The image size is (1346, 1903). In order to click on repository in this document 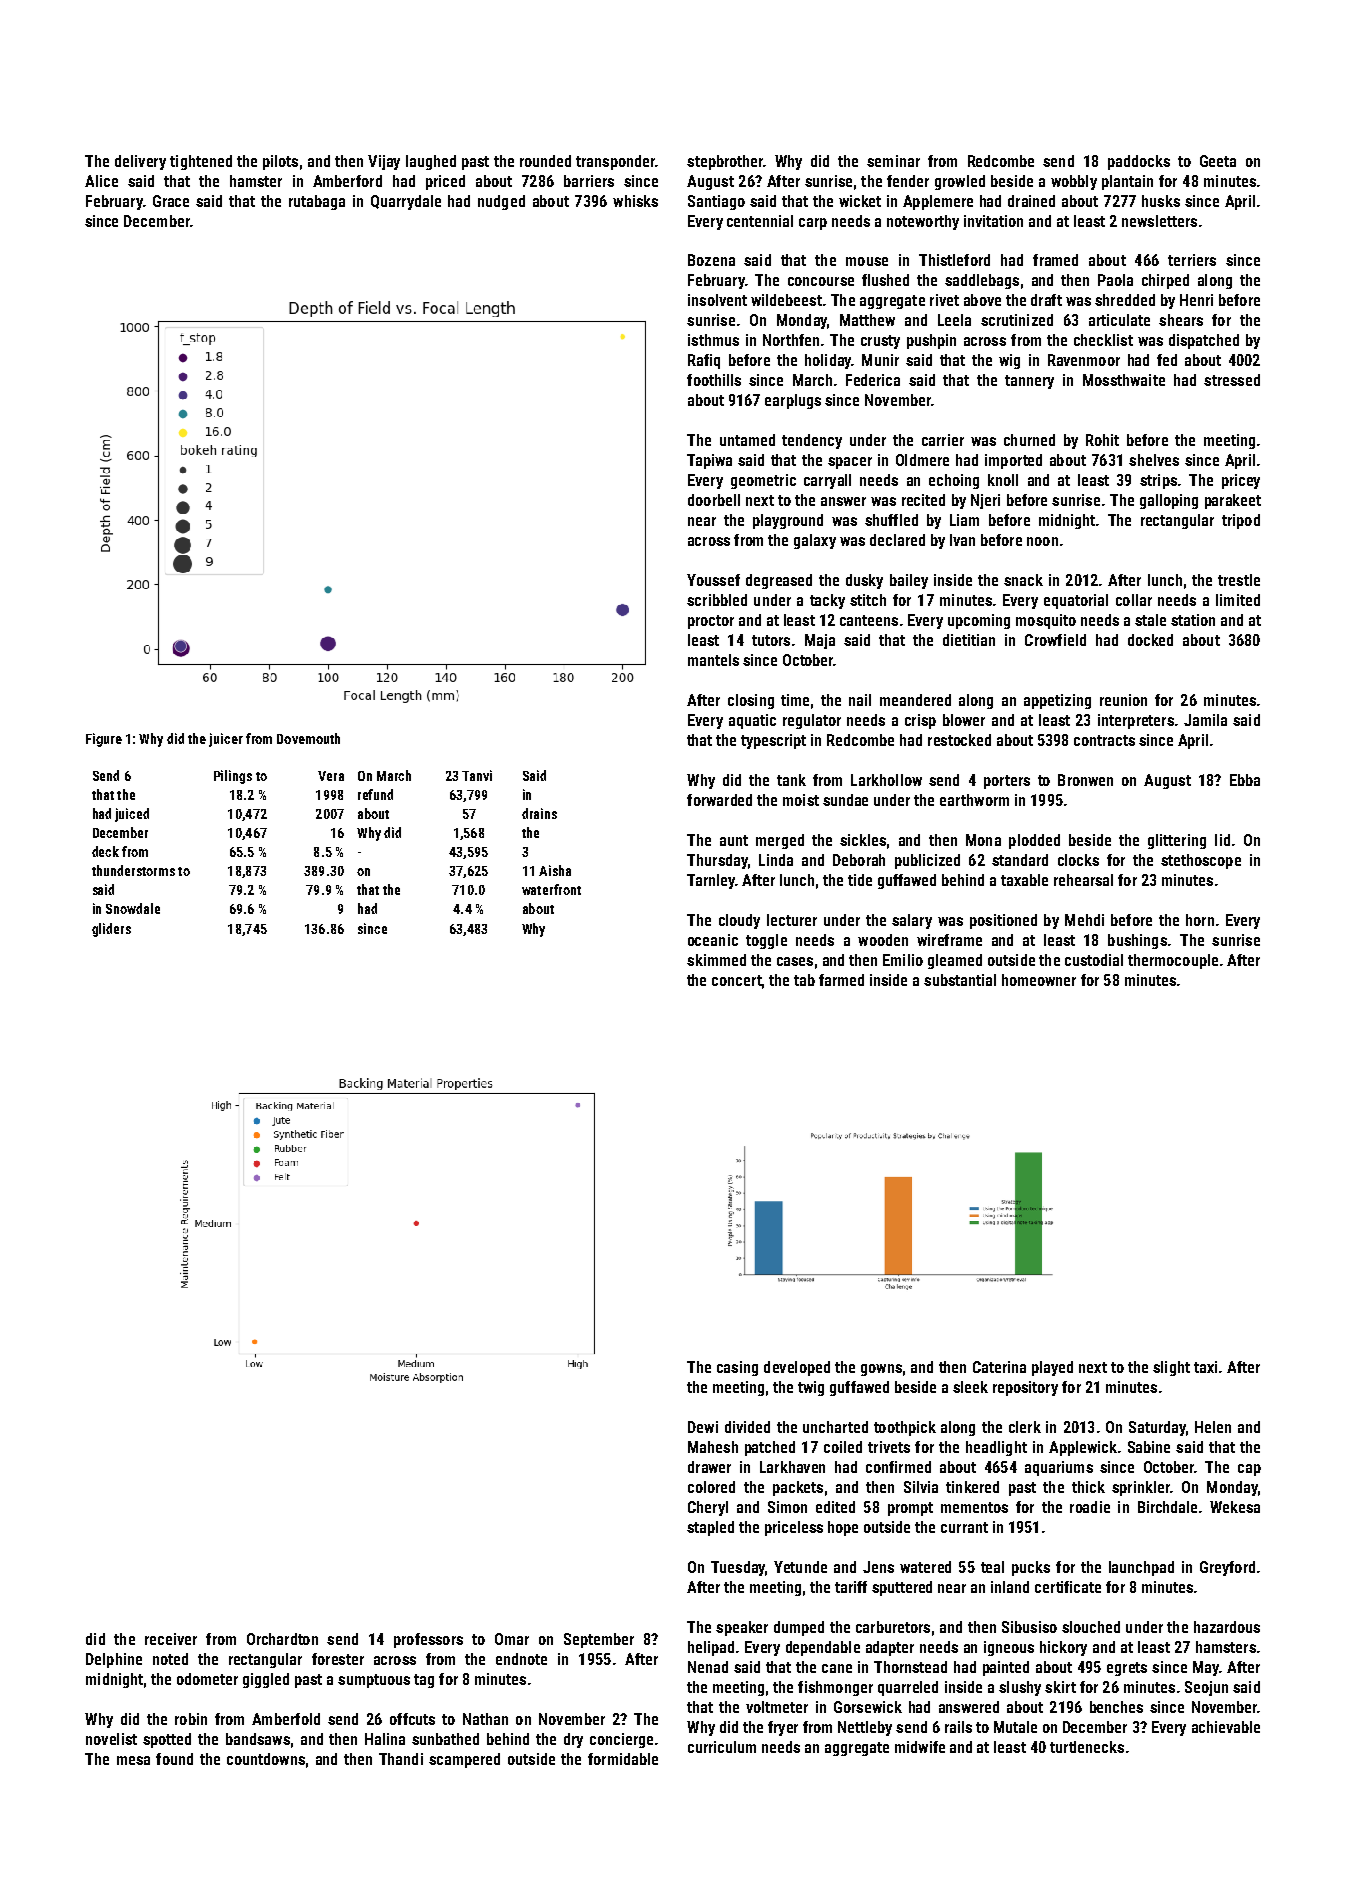, I will do `click(1025, 1388)`.
